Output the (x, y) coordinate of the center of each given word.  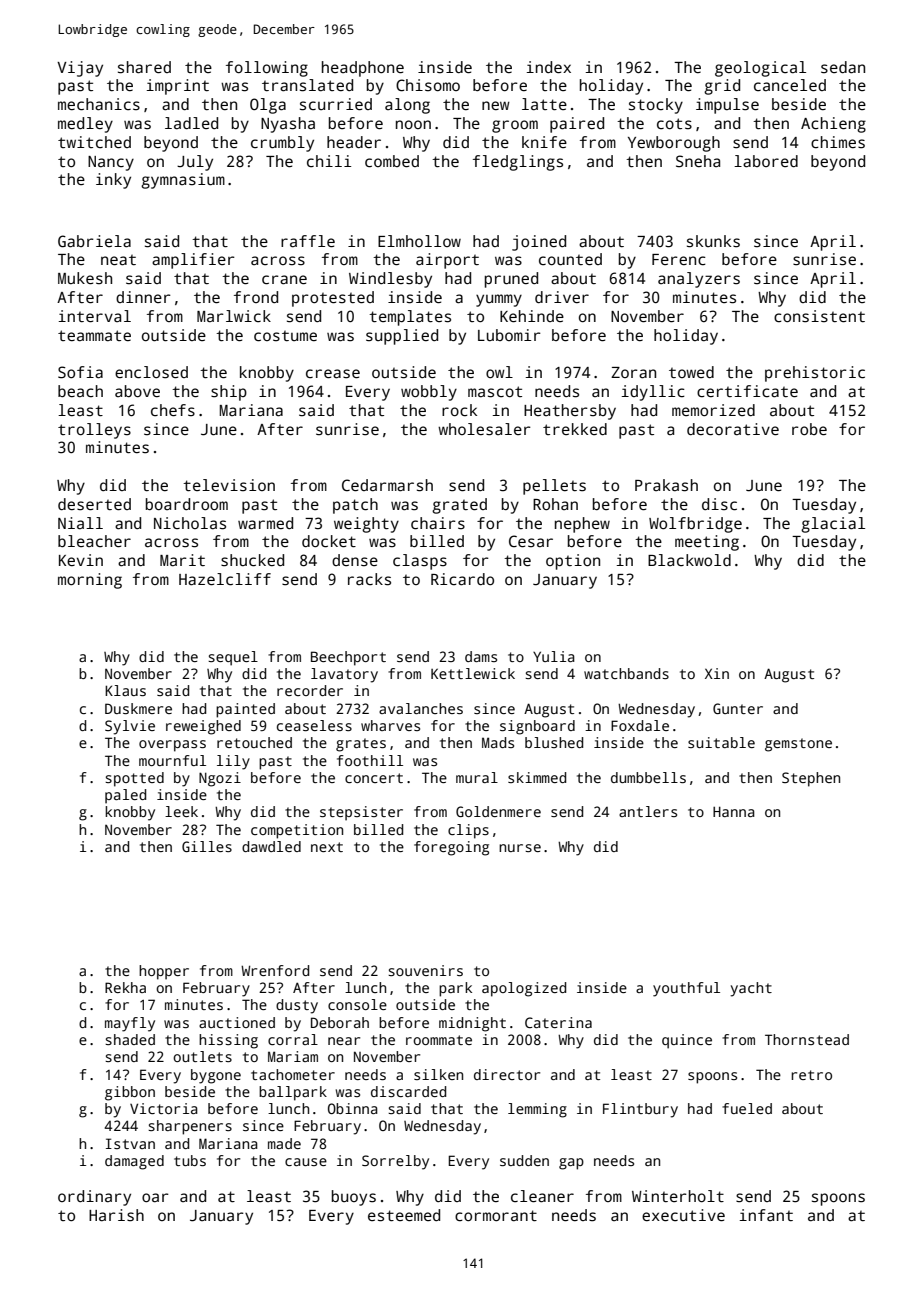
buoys (354, 1198)
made (284, 1143)
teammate (94, 336)
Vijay (80, 69)
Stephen (811, 779)
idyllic (653, 393)
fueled (747, 1108)
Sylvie (130, 727)
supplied (402, 337)
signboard (537, 727)
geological (760, 69)
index (549, 67)
